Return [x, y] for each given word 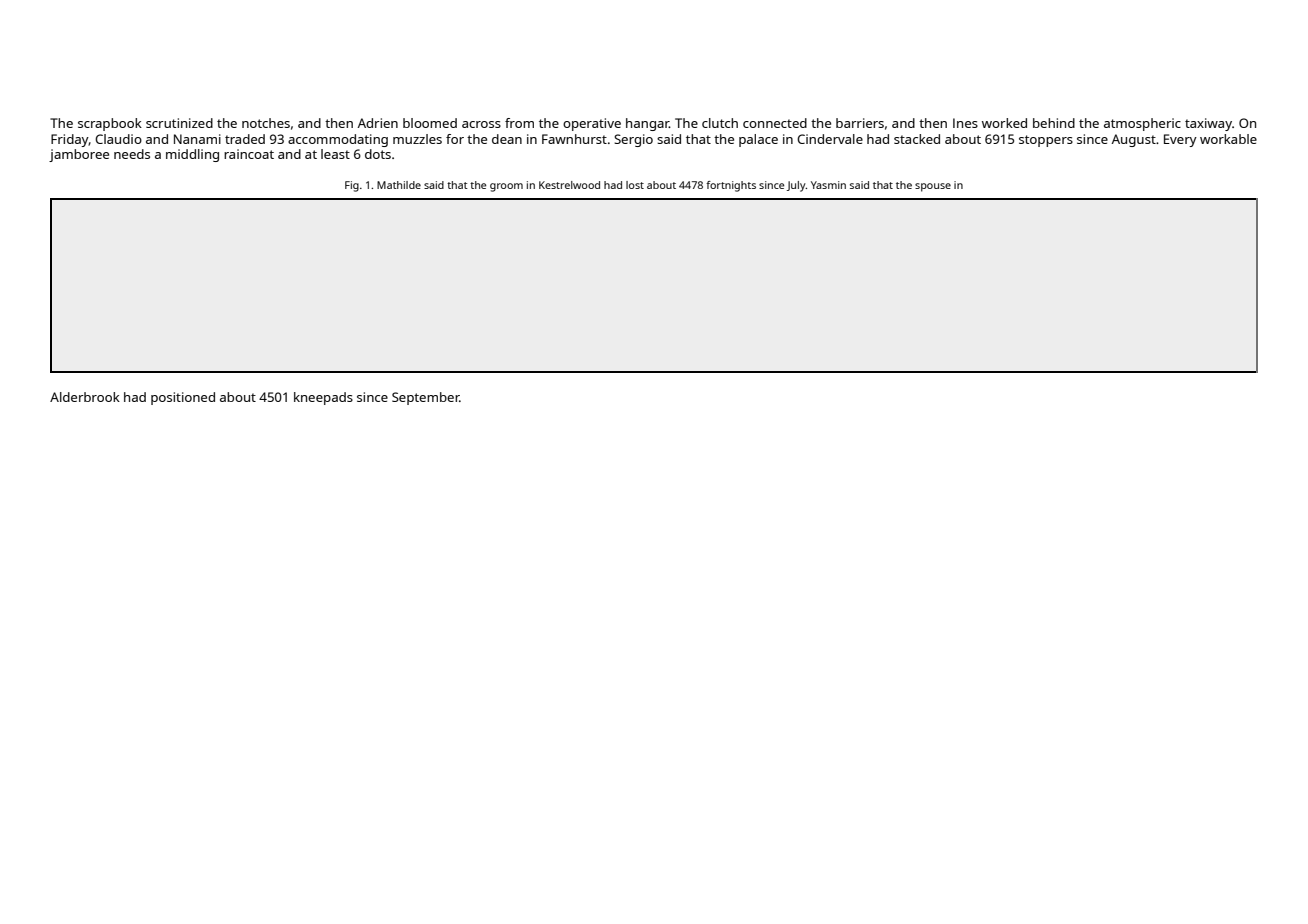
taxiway [1208, 124]
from [519, 123]
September [425, 398]
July [796, 186]
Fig [352, 186]
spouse [933, 187]
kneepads [323, 398]
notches [266, 123]
